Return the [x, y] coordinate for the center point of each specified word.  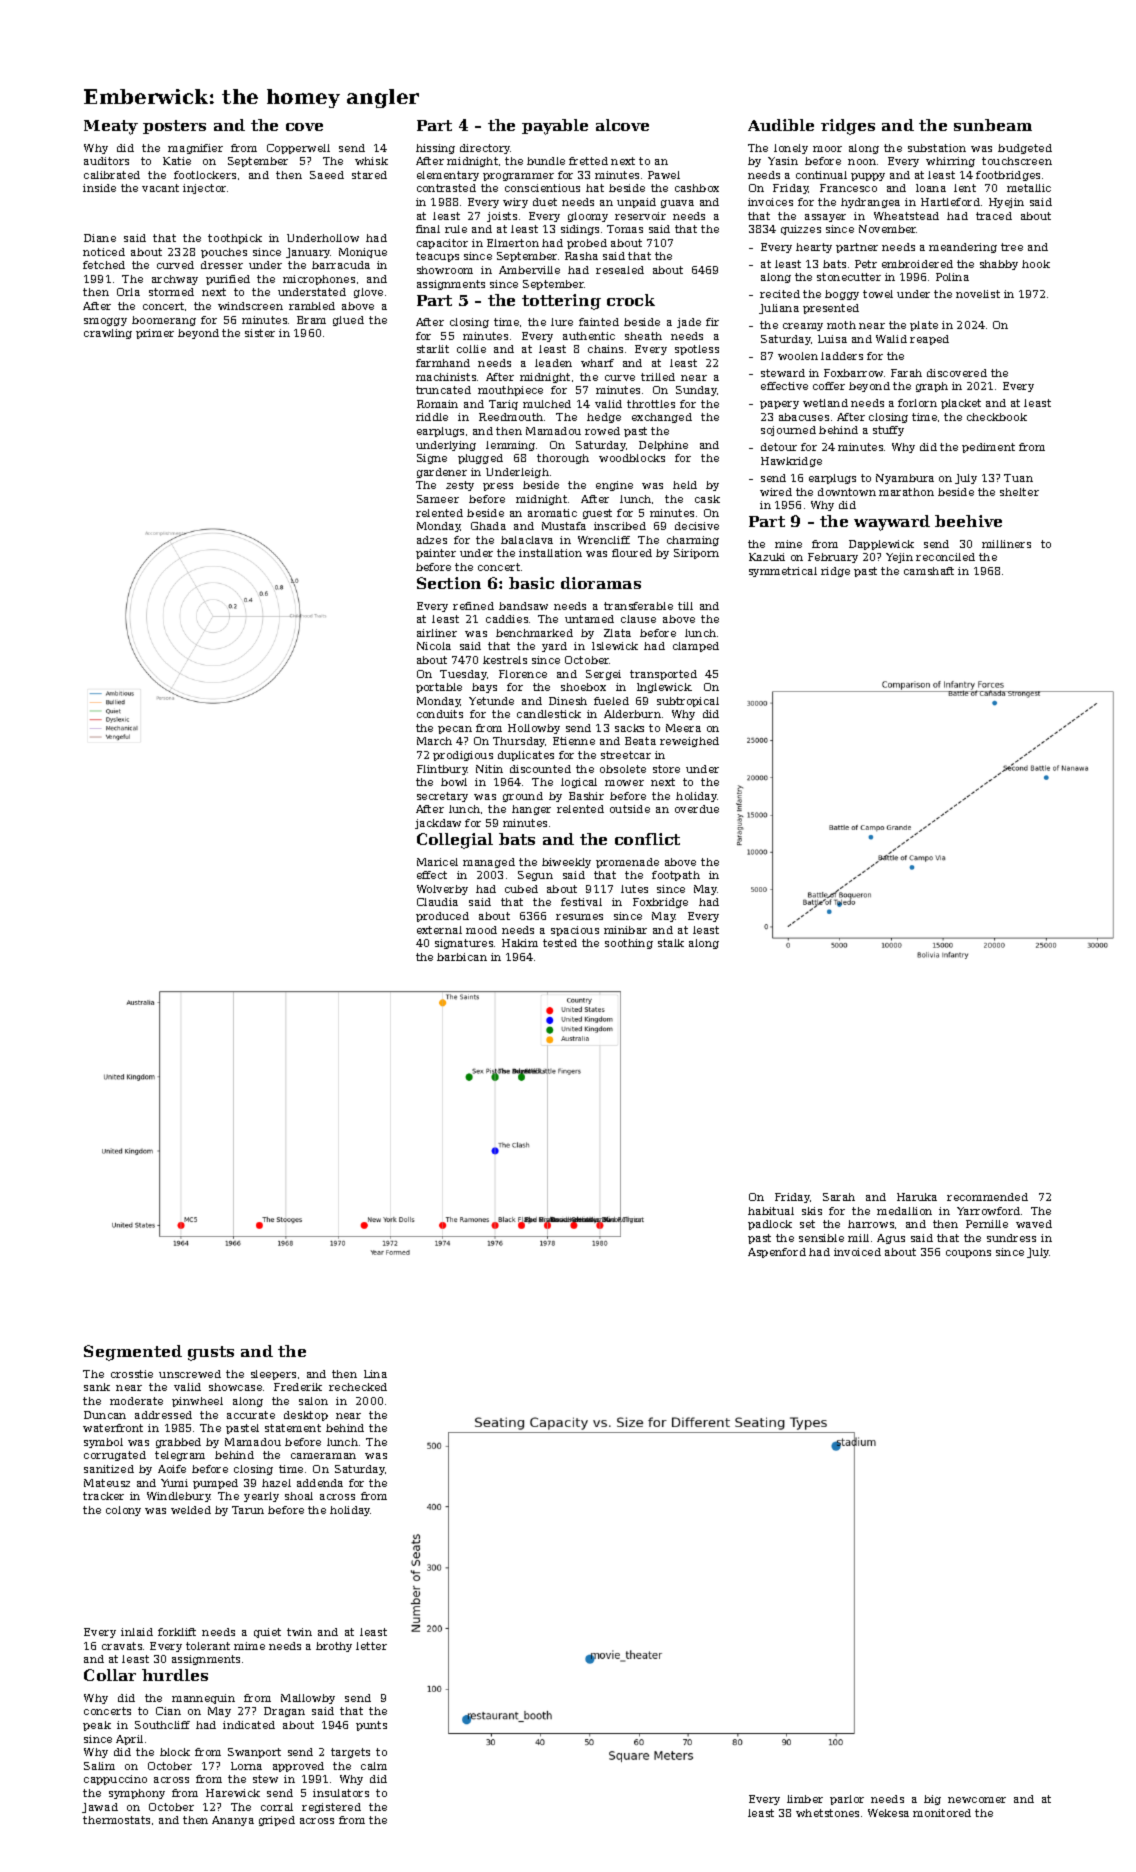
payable [555, 127]
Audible [781, 125]
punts [371, 1726]
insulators [341, 1793]
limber [805, 1799]
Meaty [111, 127]
